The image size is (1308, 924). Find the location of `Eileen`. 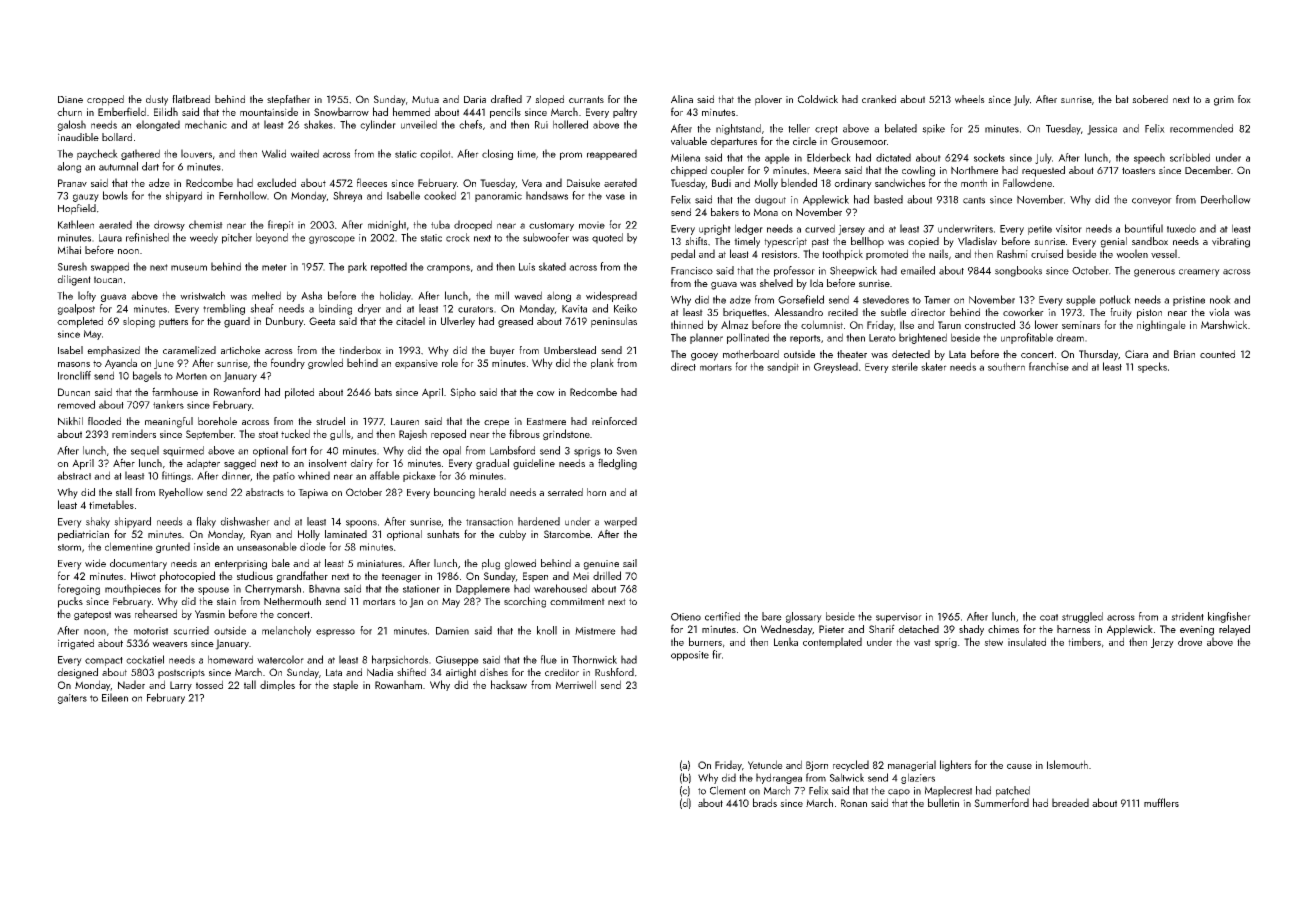

Eileen is located at coordinates (115, 697).
